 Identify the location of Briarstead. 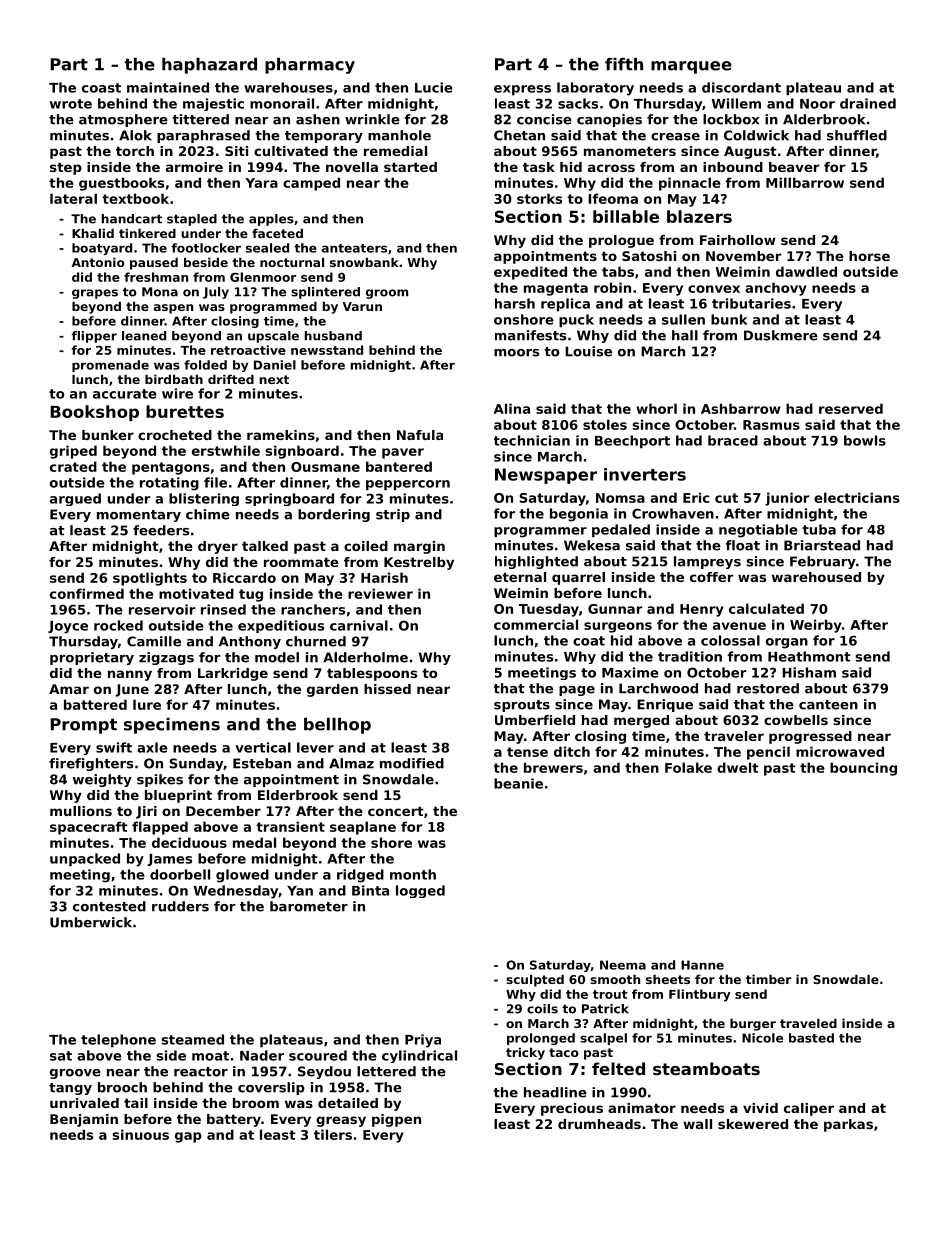
(822, 545).
